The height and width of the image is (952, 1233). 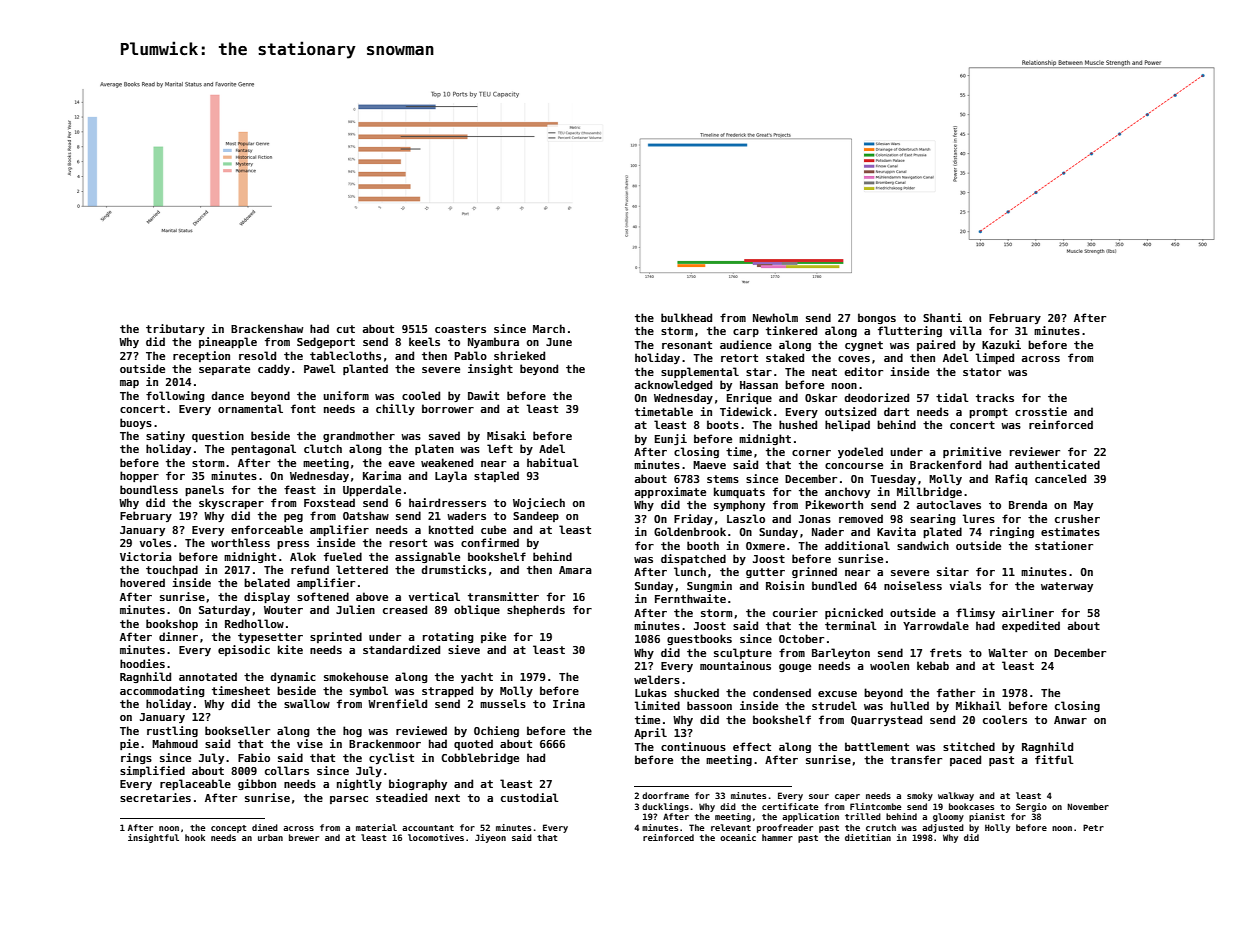 What do you see at coordinates (1067, 587) in the image?
I see `waterway` at bounding box center [1067, 587].
